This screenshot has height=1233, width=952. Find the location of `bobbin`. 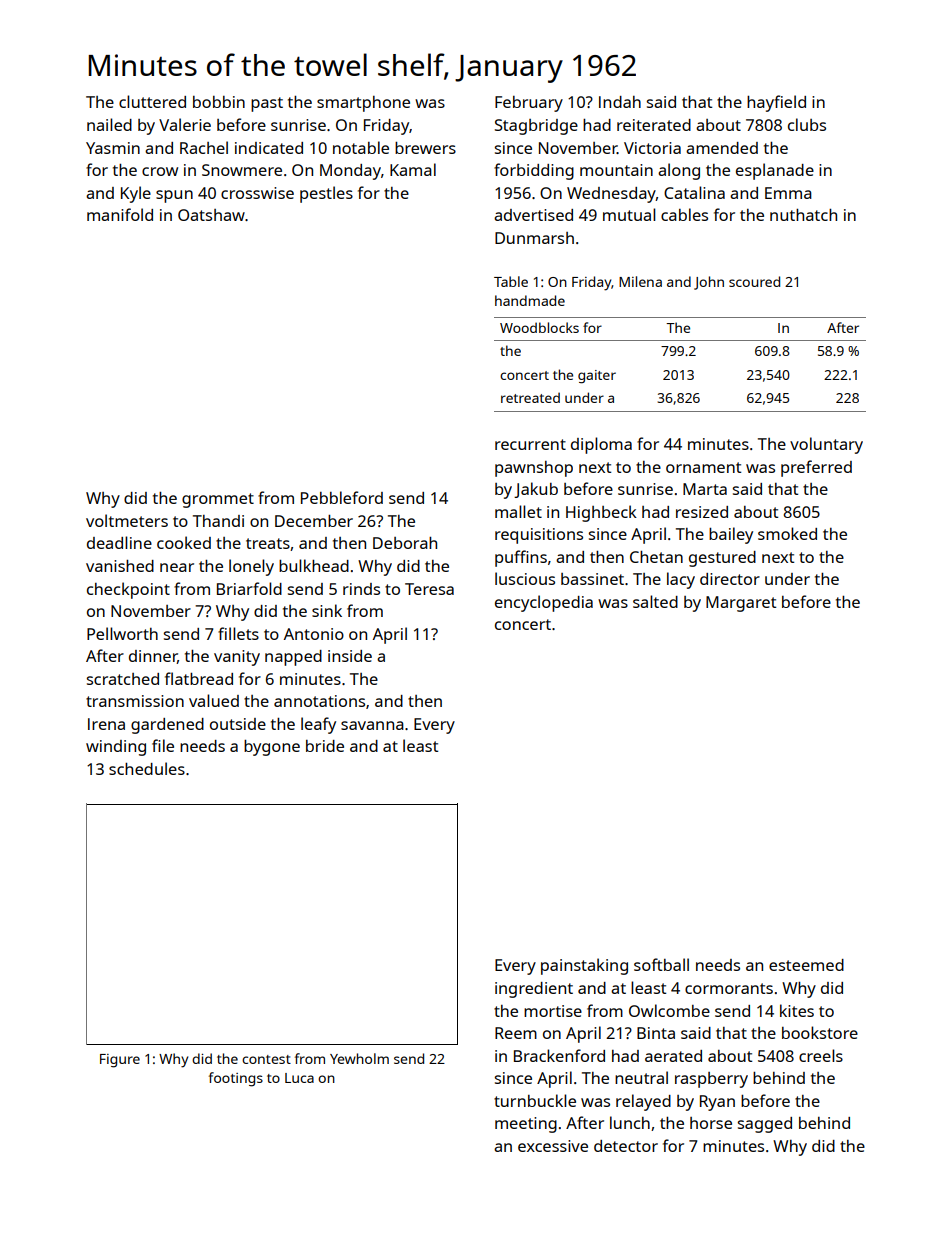

bobbin is located at coordinates (219, 102).
